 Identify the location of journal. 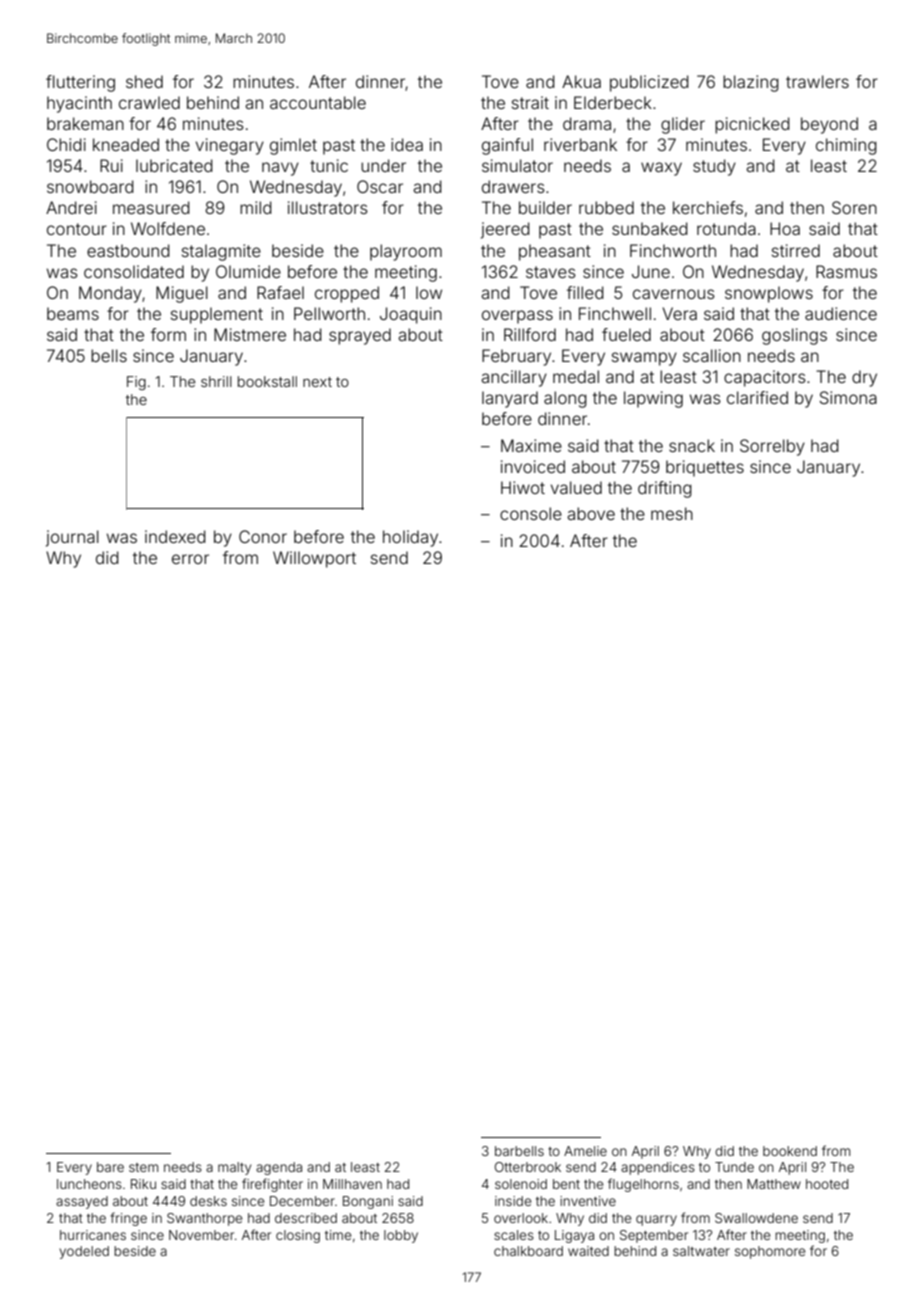
(72, 538).
